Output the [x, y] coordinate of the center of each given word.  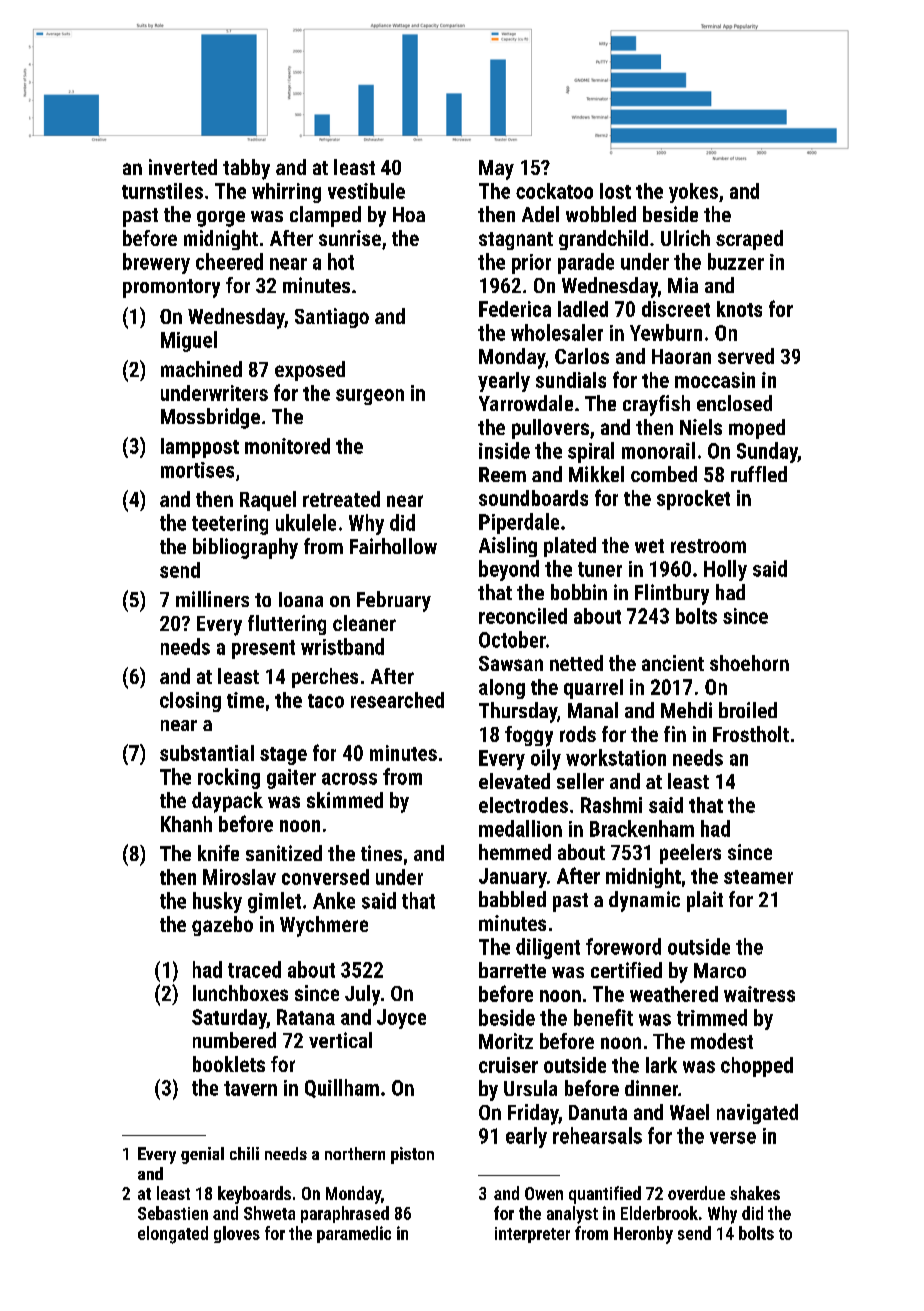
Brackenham [642, 828]
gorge [221, 219]
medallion [520, 828]
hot [341, 261]
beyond [509, 570]
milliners [212, 599]
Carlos [582, 356]
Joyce [401, 1019]
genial [202, 1155]
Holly [725, 570]
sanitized [284, 853]
